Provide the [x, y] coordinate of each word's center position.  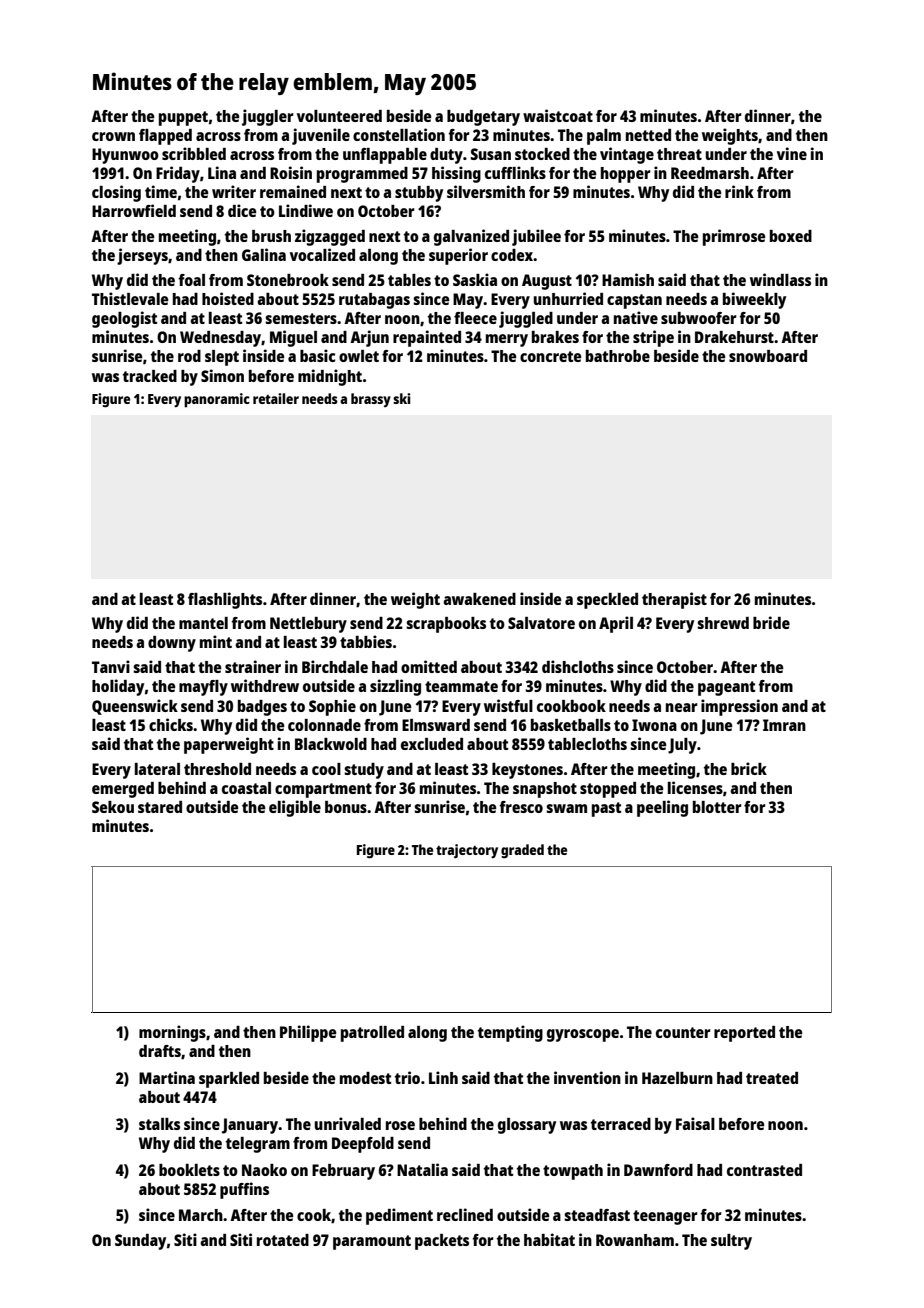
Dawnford [658, 1170]
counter [683, 1032]
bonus [346, 807]
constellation [399, 134]
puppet [183, 118]
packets [442, 1242]
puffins [244, 1190]
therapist [674, 600]
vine [792, 153]
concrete [550, 356]
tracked [150, 376]
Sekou [113, 807]
